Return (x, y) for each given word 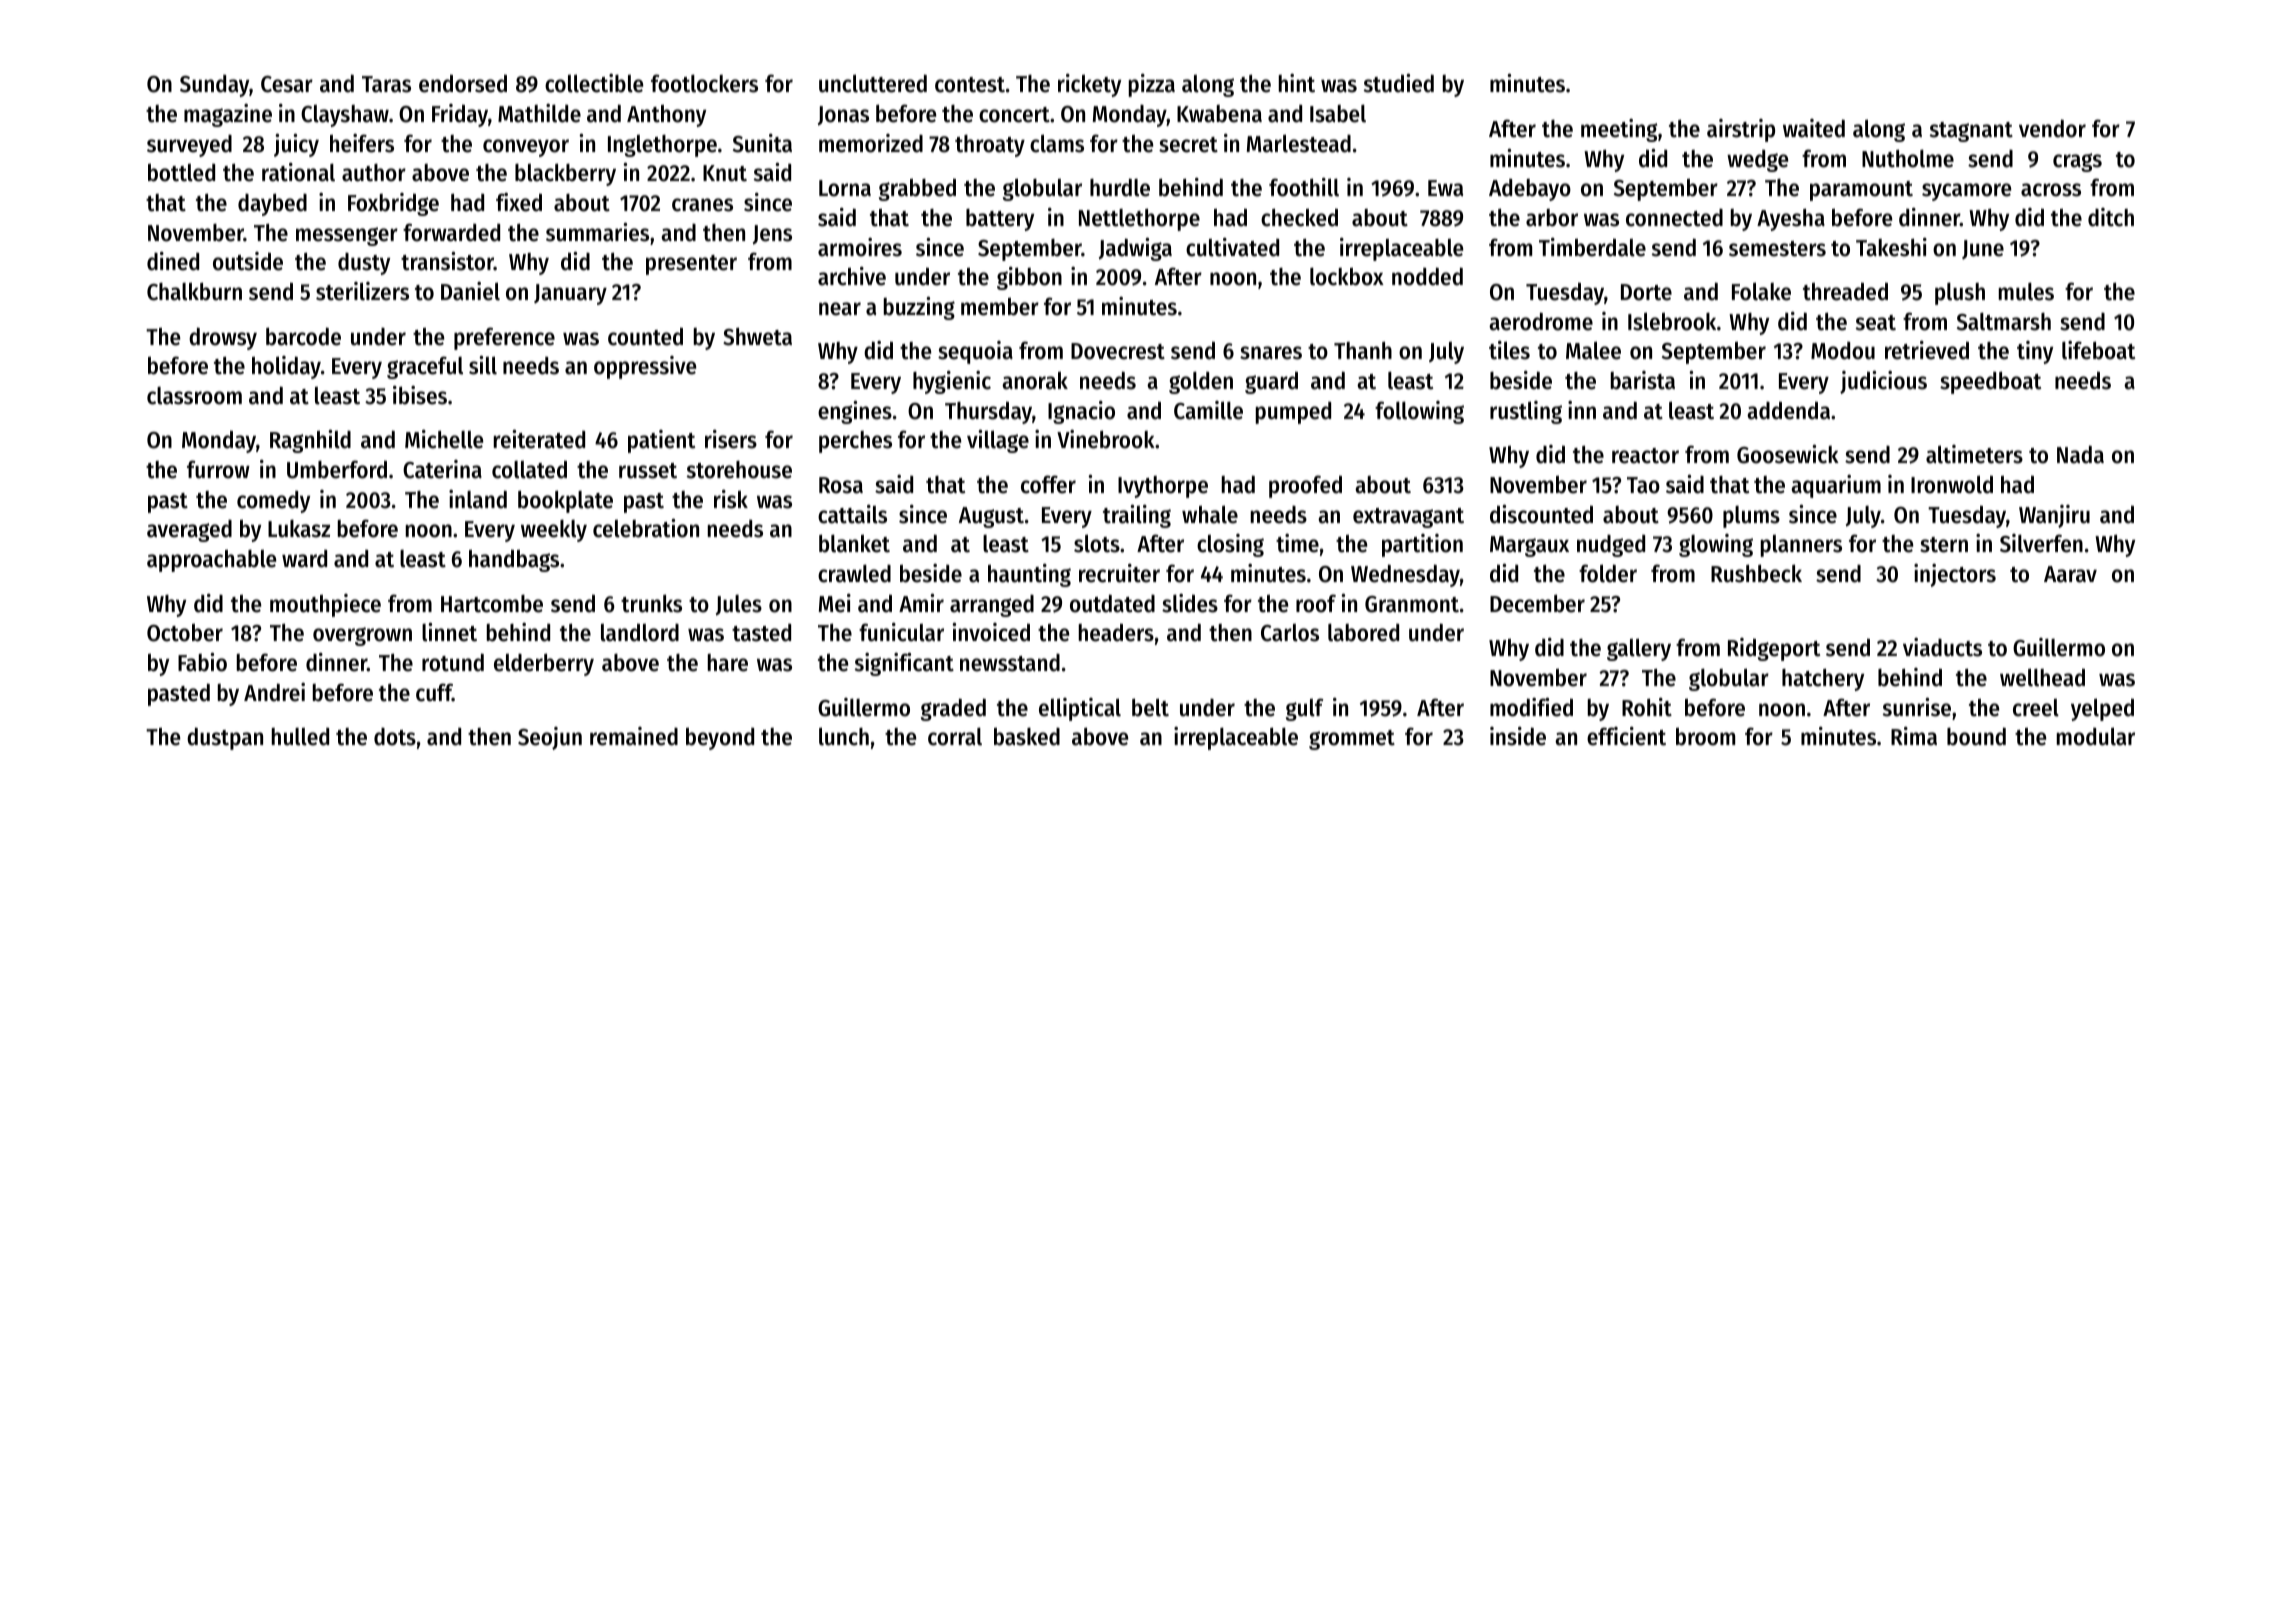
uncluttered (873, 83)
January (570, 294)
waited (1814, 128)
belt (1150, 707)
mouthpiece (325, 605)
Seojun (550, 738)
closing (1230, 545)
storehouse (739, 470)
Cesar (287, 84)
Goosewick (1788, 454)
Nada (2080, 454)
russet (648, 471)
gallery (1639, 649)
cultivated (1232, 247)
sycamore (1966, 192)
